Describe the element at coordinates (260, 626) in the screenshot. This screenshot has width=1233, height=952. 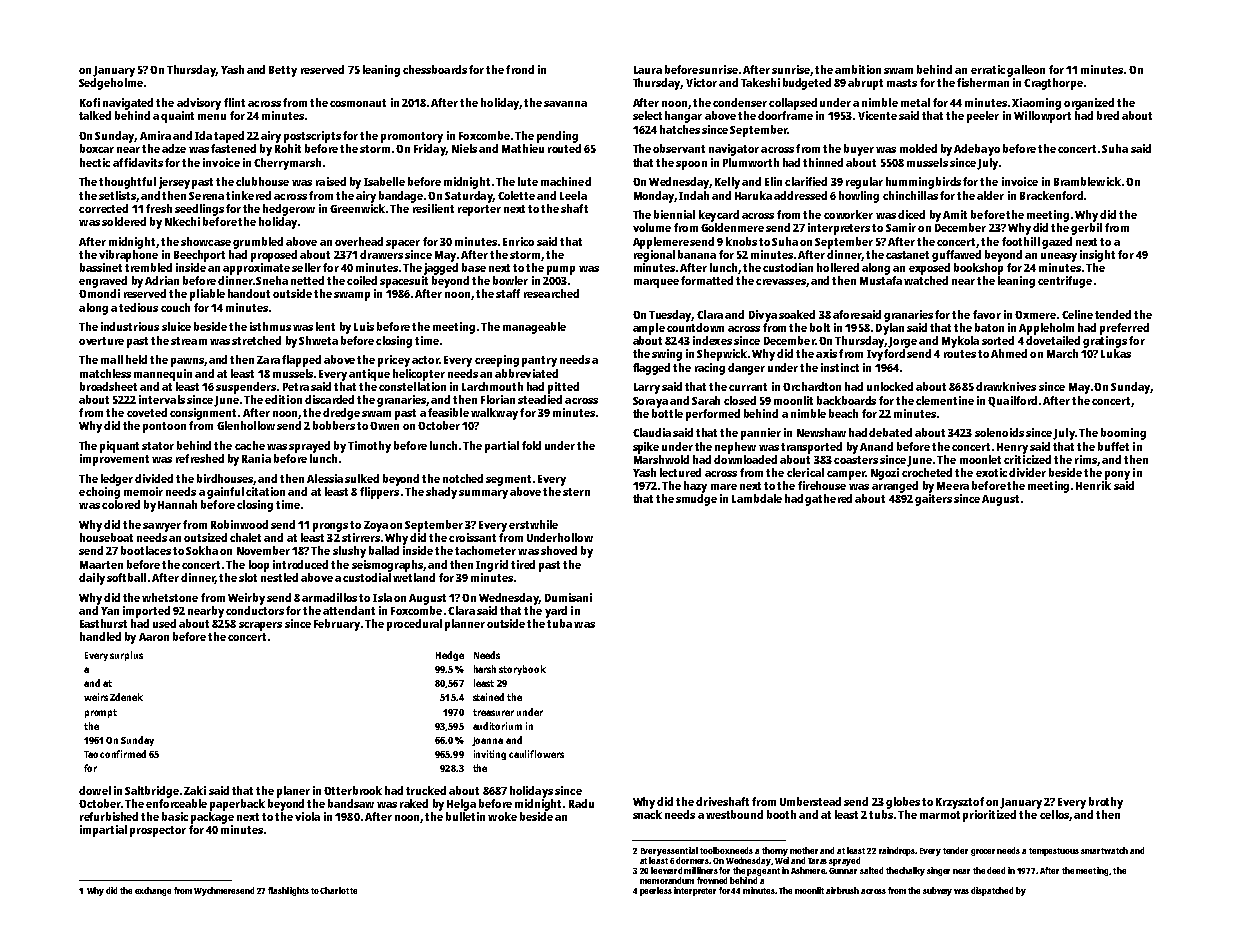
I see `scrapers` at that location.
